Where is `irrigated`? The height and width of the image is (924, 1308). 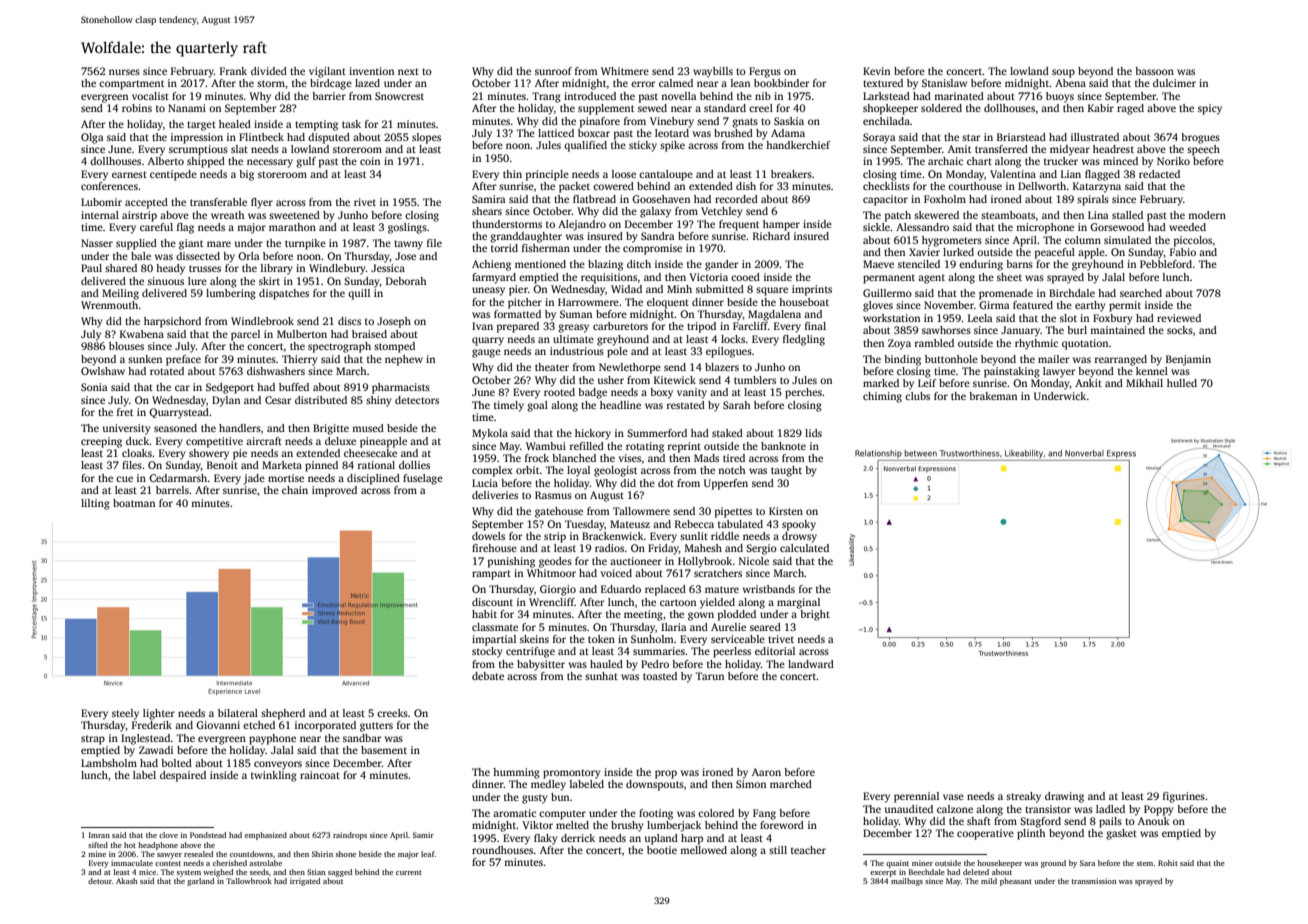 irrigated is located at coordinates (305, 882).
